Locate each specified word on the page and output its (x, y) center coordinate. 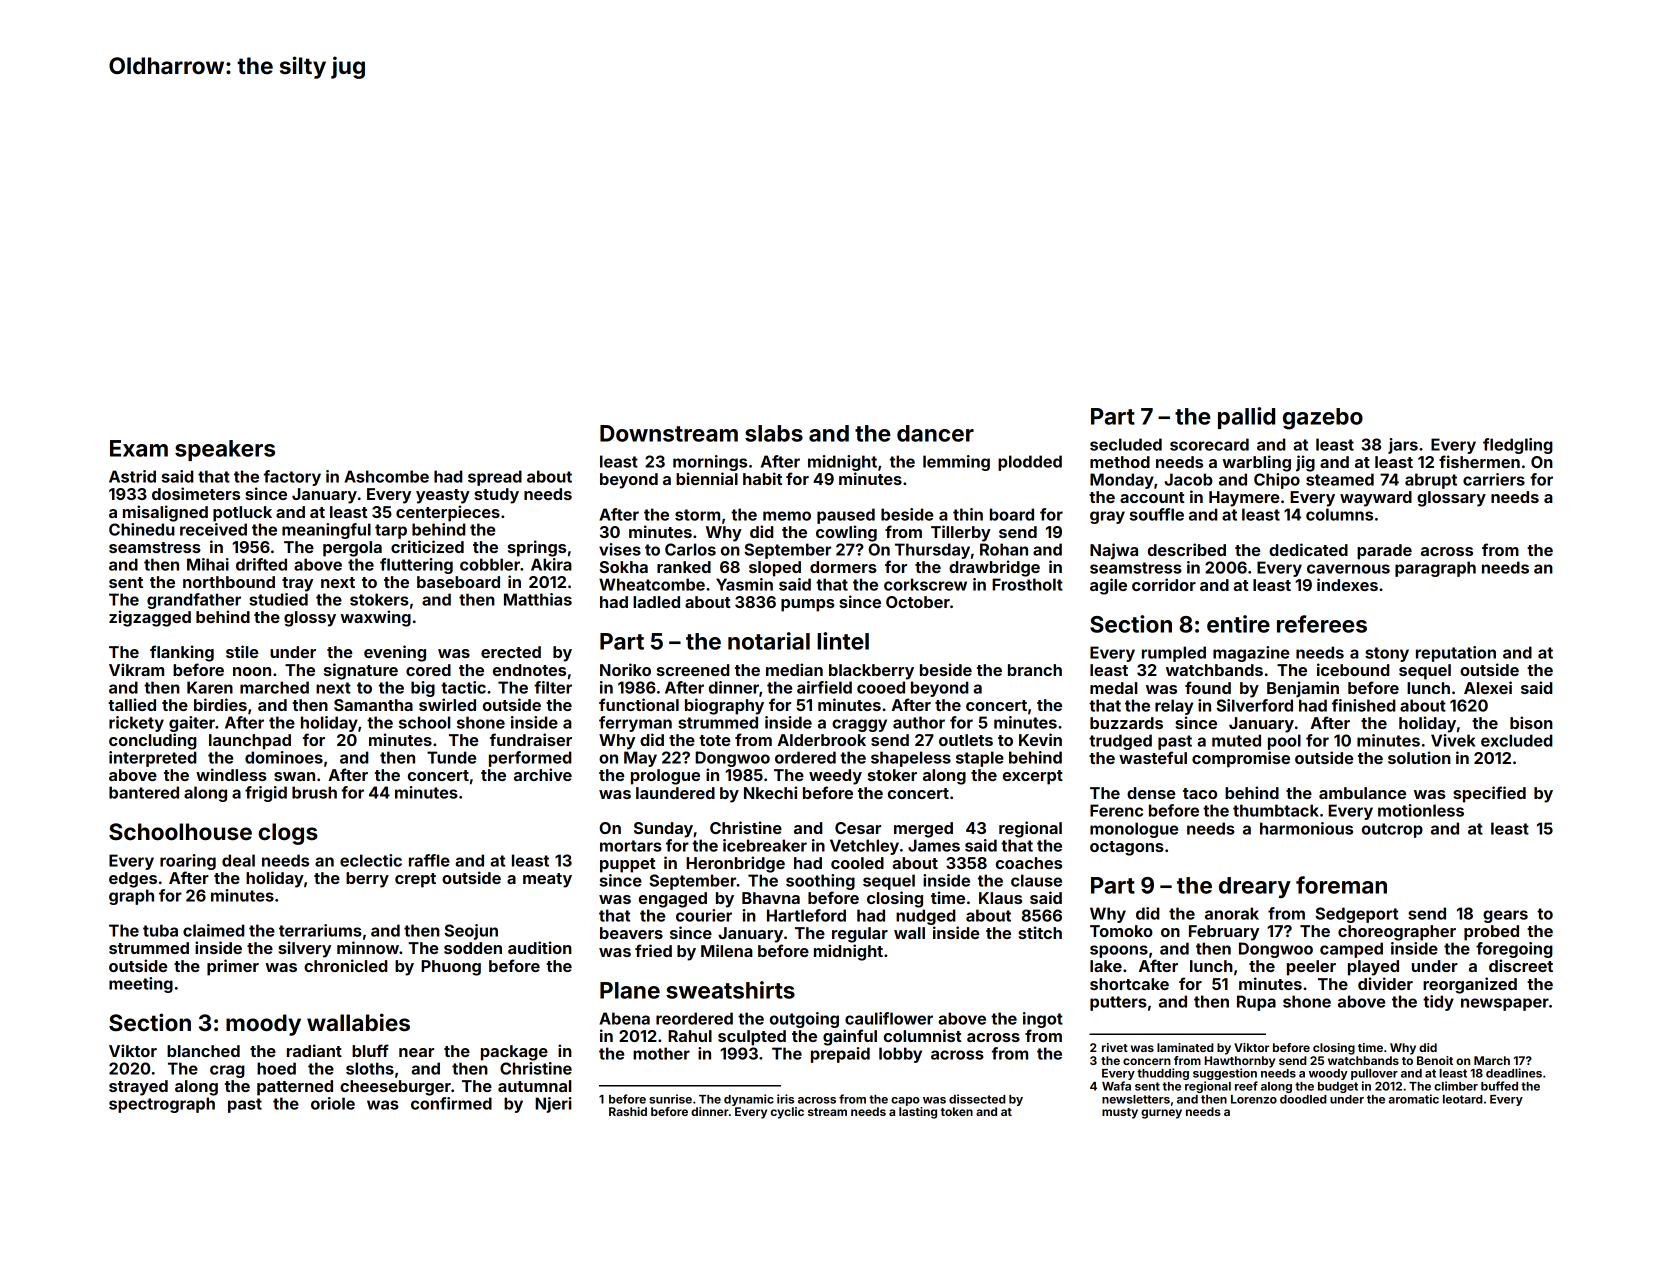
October (918, 602)
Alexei (1488, 687)
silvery (304, 949)
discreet (1521, 965)
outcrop (1392, 830)
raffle (429, 860)
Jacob (1188, 479)
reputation (1456, 654)
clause (1036, 880)
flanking (182, 653)
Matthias (538, 599)
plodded (1030, 463)
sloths (370, 1068)
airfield (824, 687)
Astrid (132, 476)
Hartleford (806, 915)
